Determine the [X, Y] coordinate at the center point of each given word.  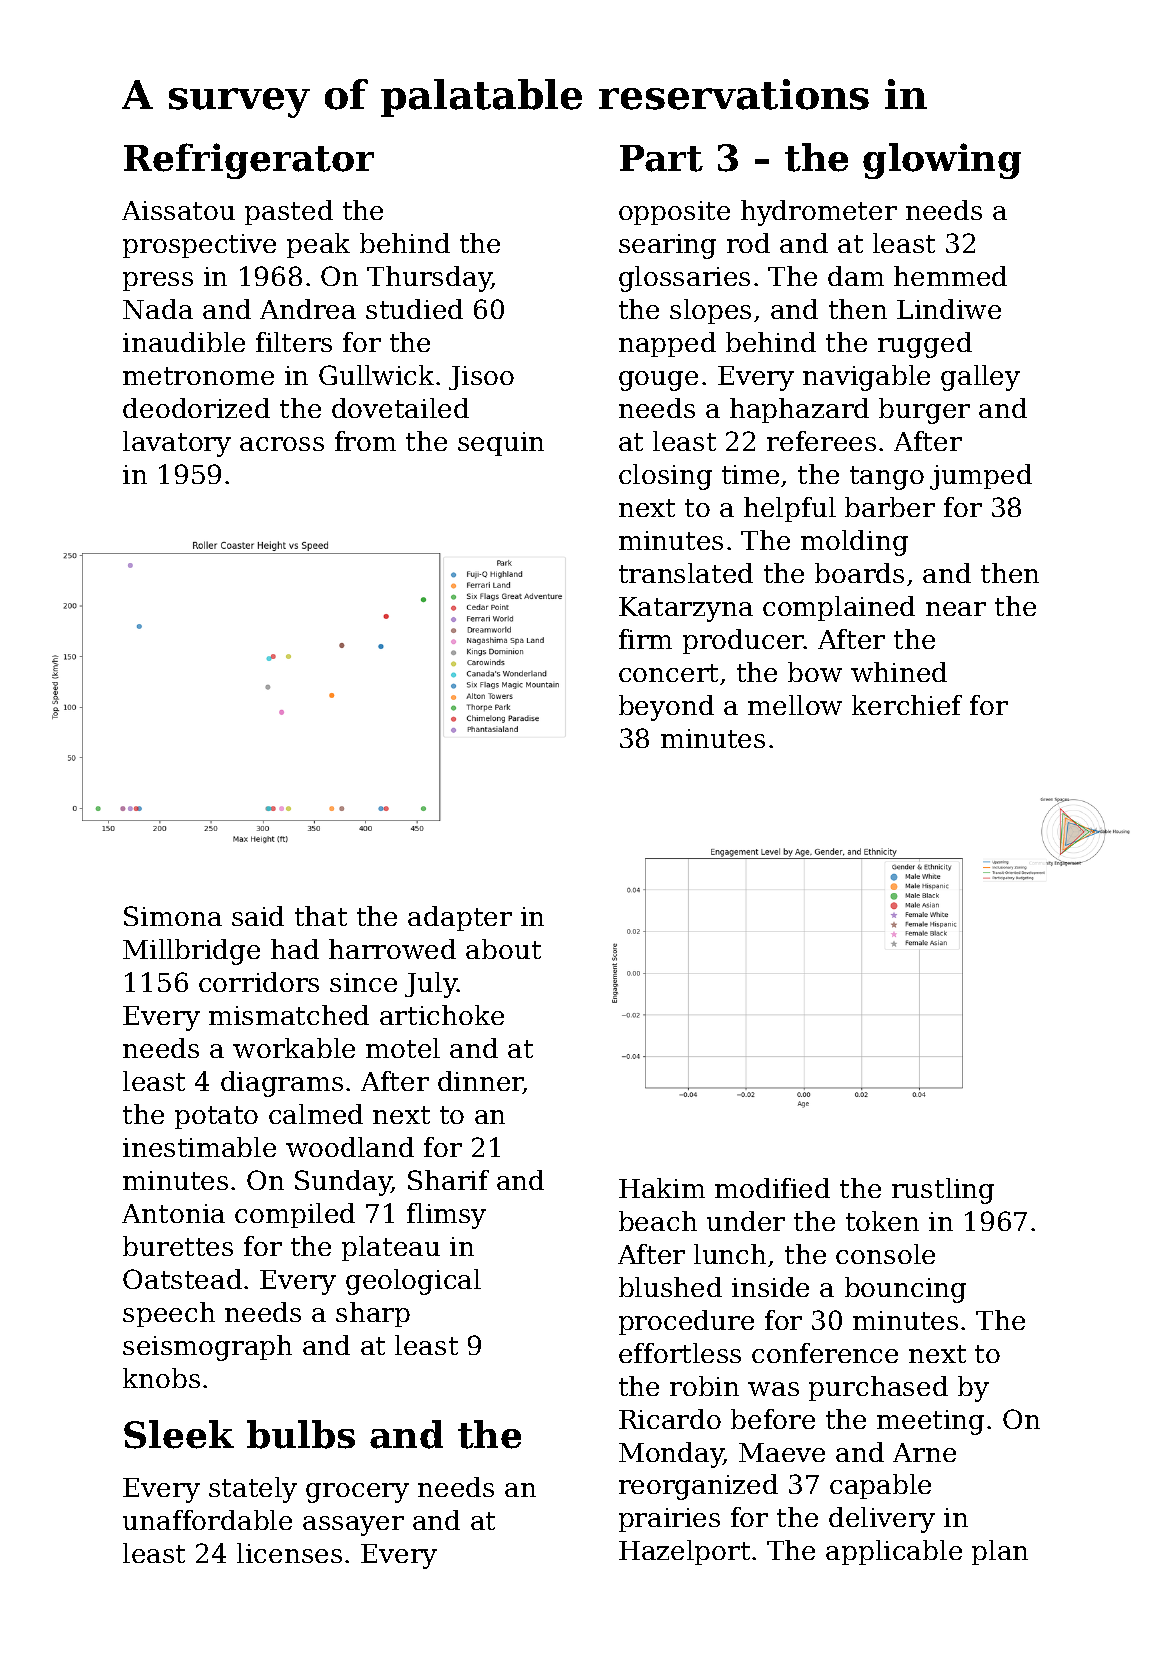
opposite [674, 213]
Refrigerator [249, 161]
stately [253, 1490]
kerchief [907, 705]
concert [668, 673]
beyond [666, 708]
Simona [173, 916]
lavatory [177, 444]
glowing [942, 161]
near [956, 609]
